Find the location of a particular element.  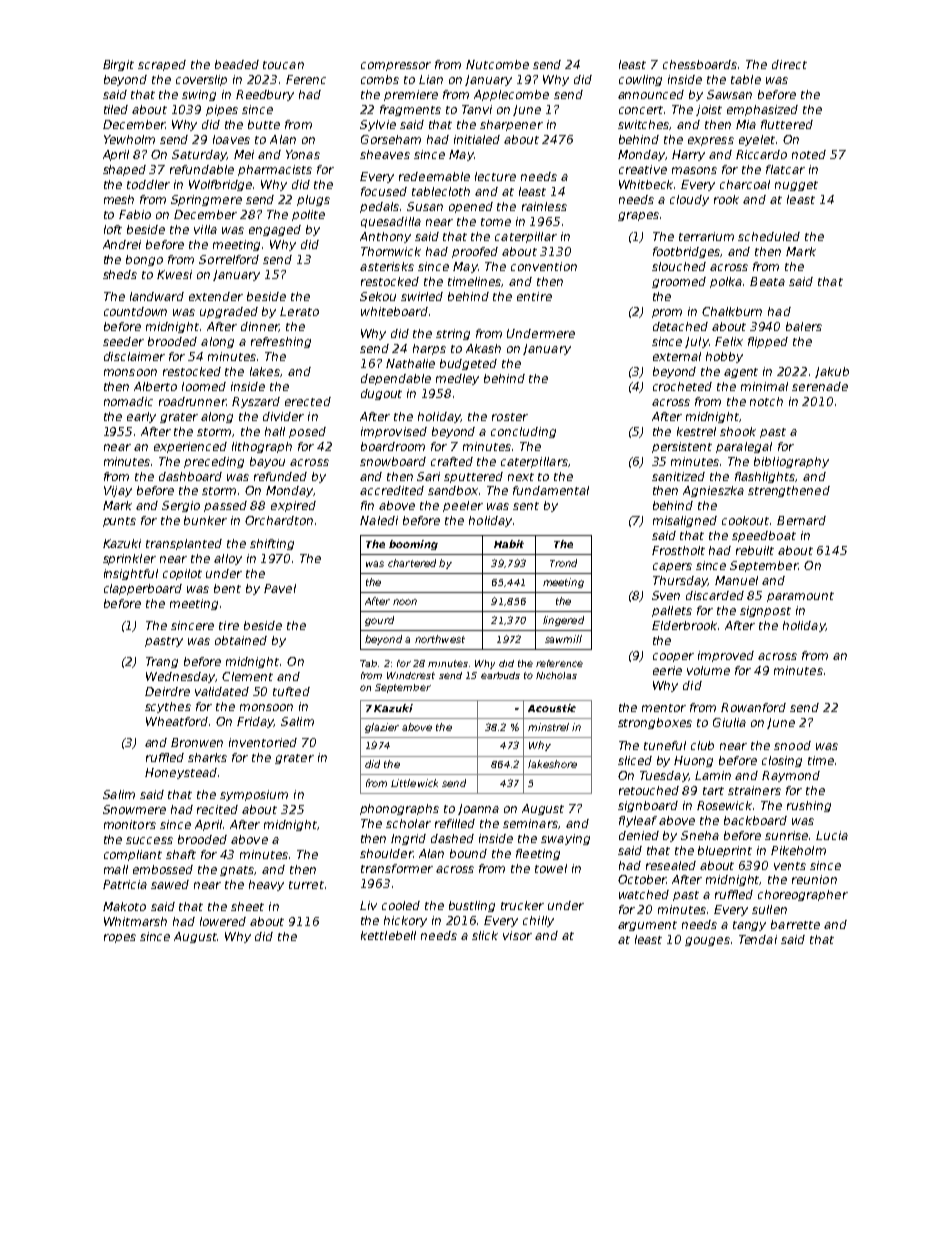

toucan is located at coordinates (283, 65).
